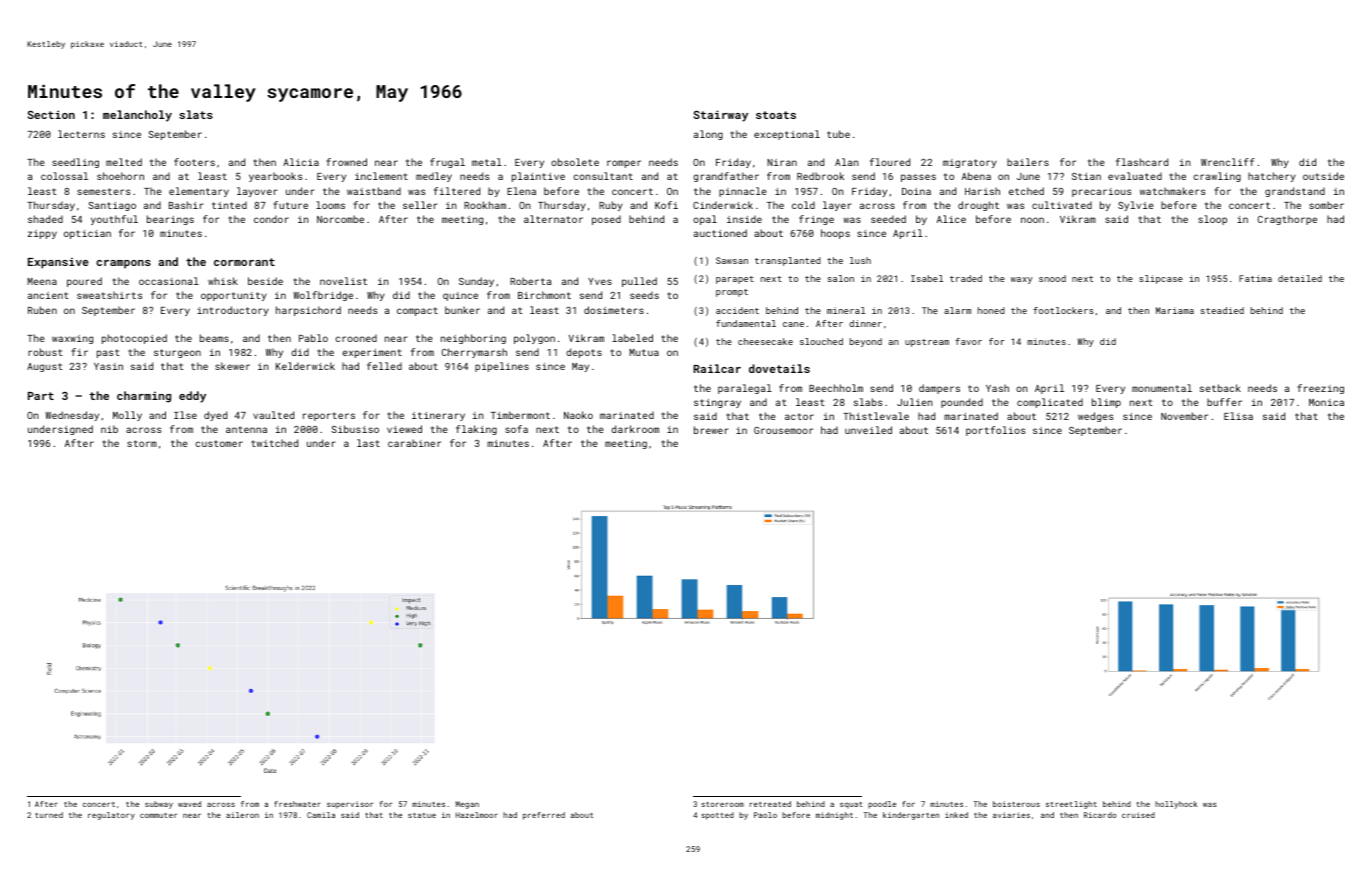 The height and width of the image is (887, 1372). I want to click on poodle, so click(882, 805).
